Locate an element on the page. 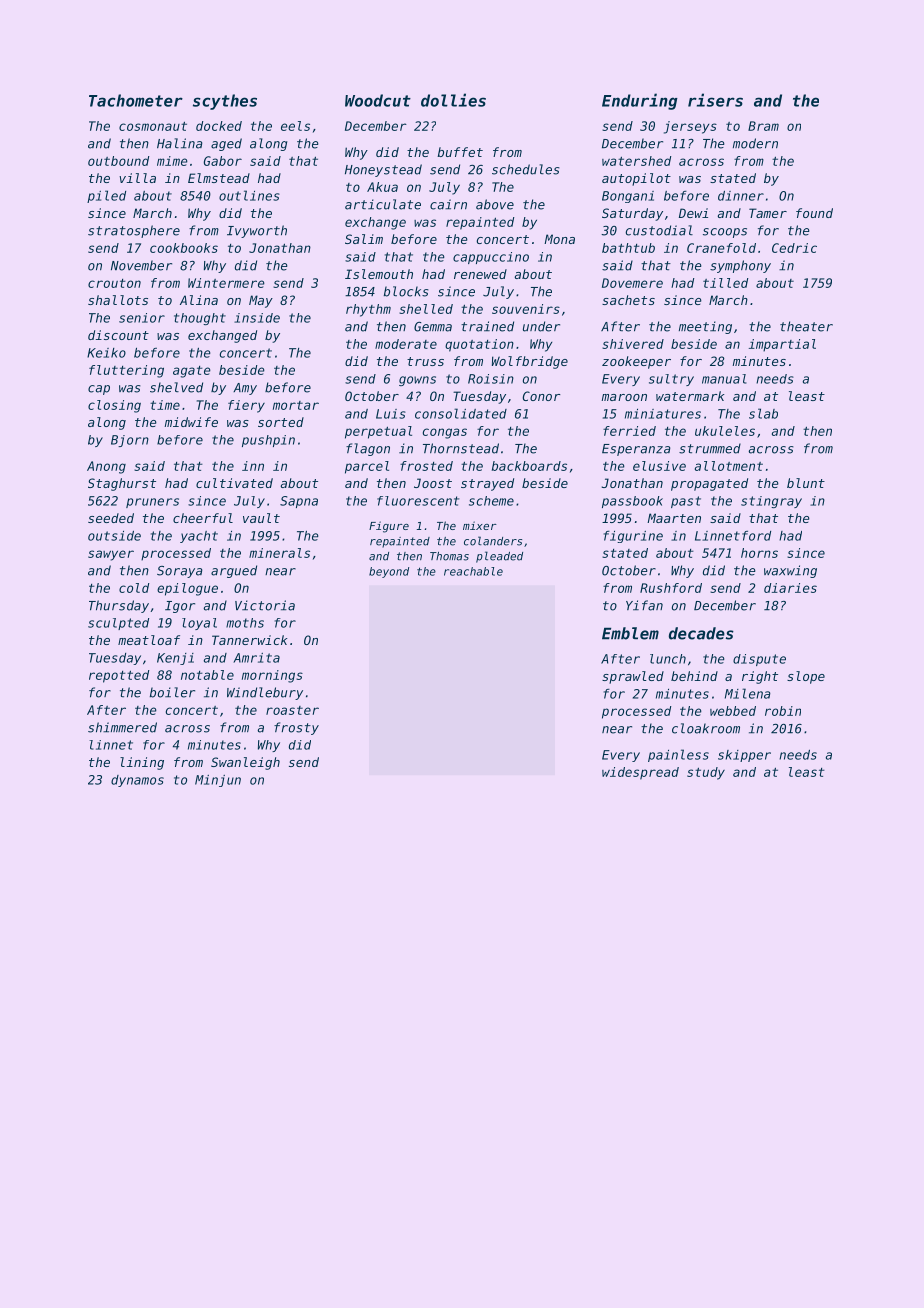 Image resolution: width=924 pixels, height=1308 pixels. reachable is located at coordinates (473, 571).
